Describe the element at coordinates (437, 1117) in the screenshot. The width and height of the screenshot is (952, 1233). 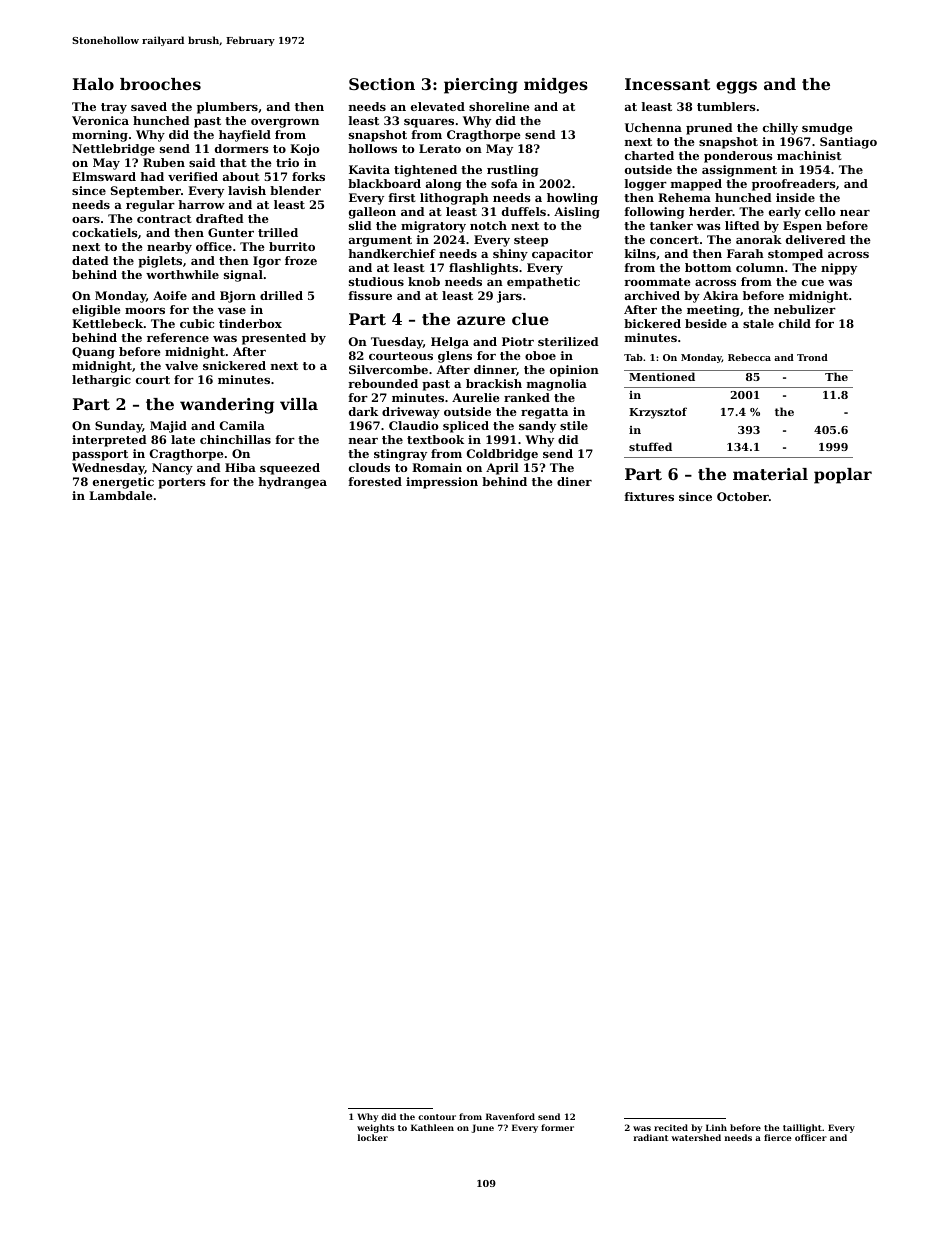
I see `contour` at that location.
